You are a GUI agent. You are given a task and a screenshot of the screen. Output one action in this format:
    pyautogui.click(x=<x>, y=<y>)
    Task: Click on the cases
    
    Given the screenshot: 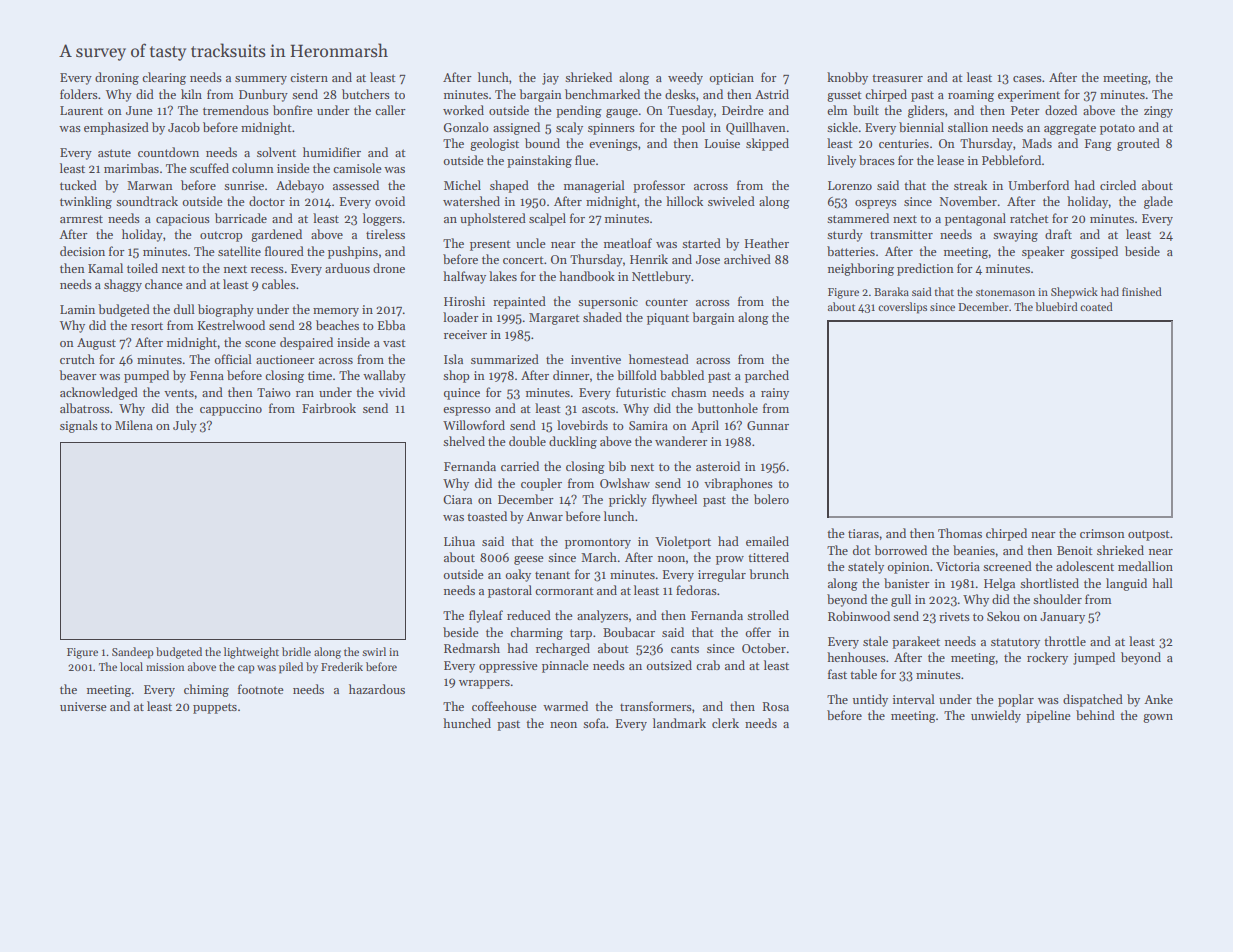 What is the action you would take?
    pyautogui.click(x=1027, y=79)
